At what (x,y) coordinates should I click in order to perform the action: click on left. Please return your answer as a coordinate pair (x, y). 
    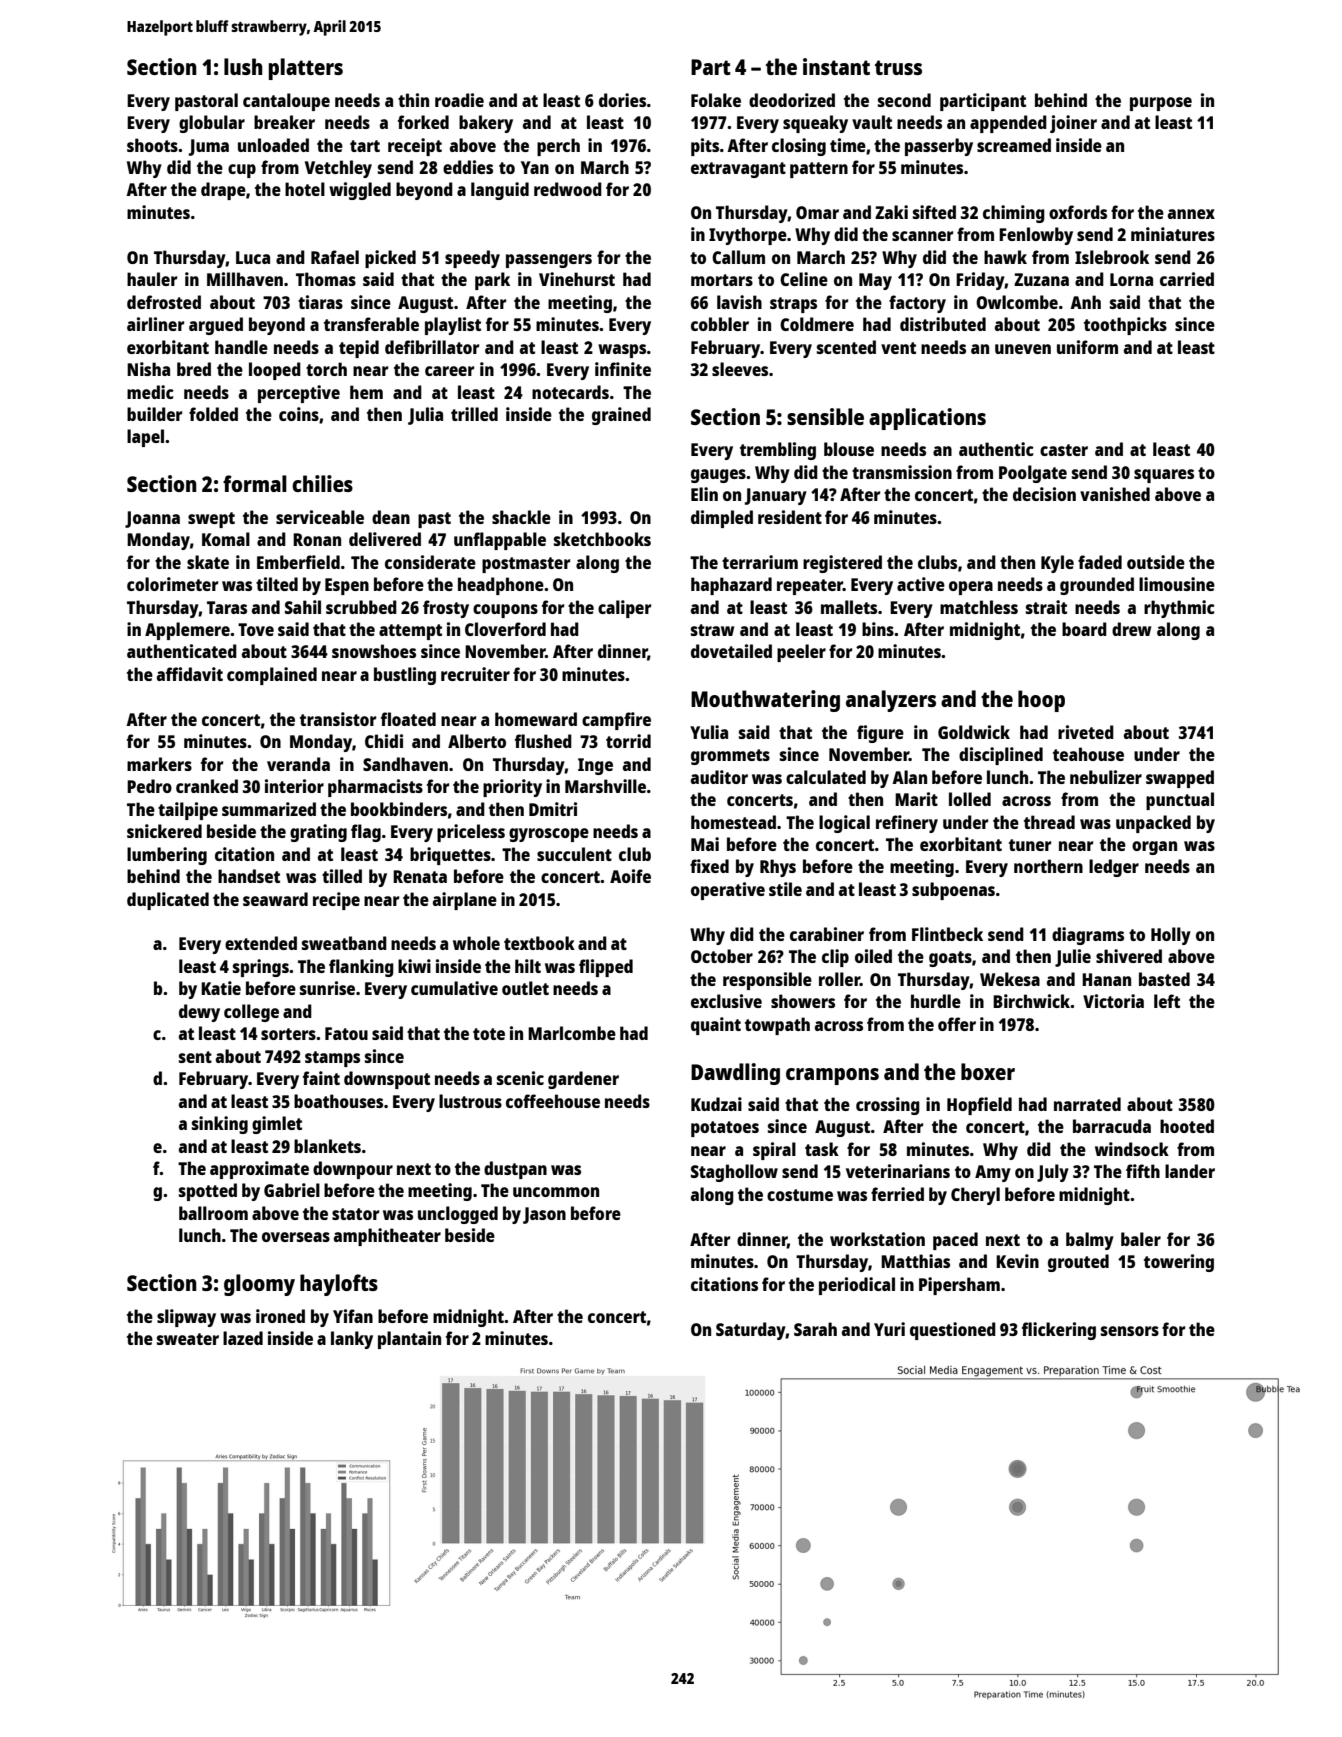
    Looking at the image, I should click on (1167, 1001).
